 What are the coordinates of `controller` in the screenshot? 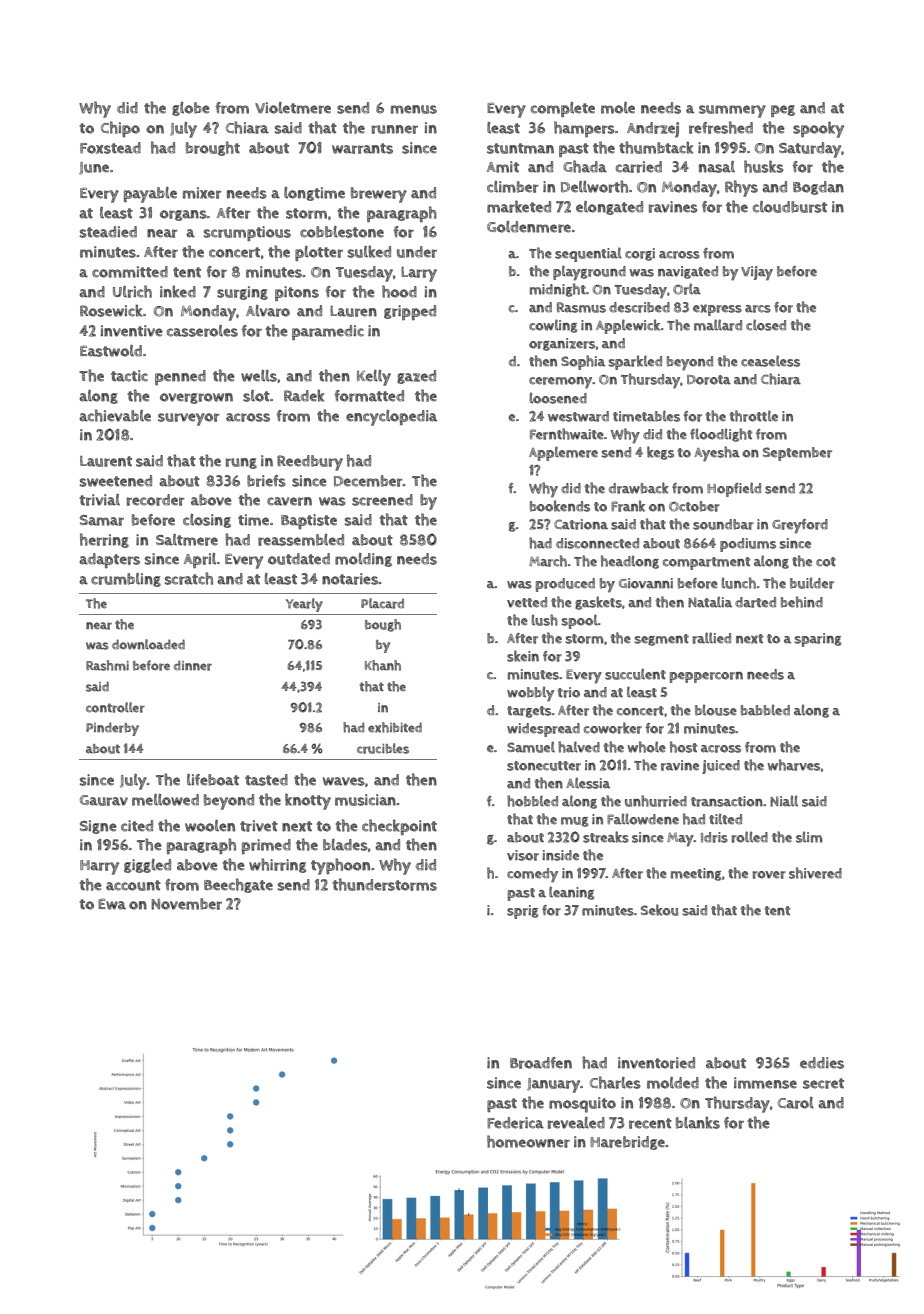 It's located at (115, 707).
